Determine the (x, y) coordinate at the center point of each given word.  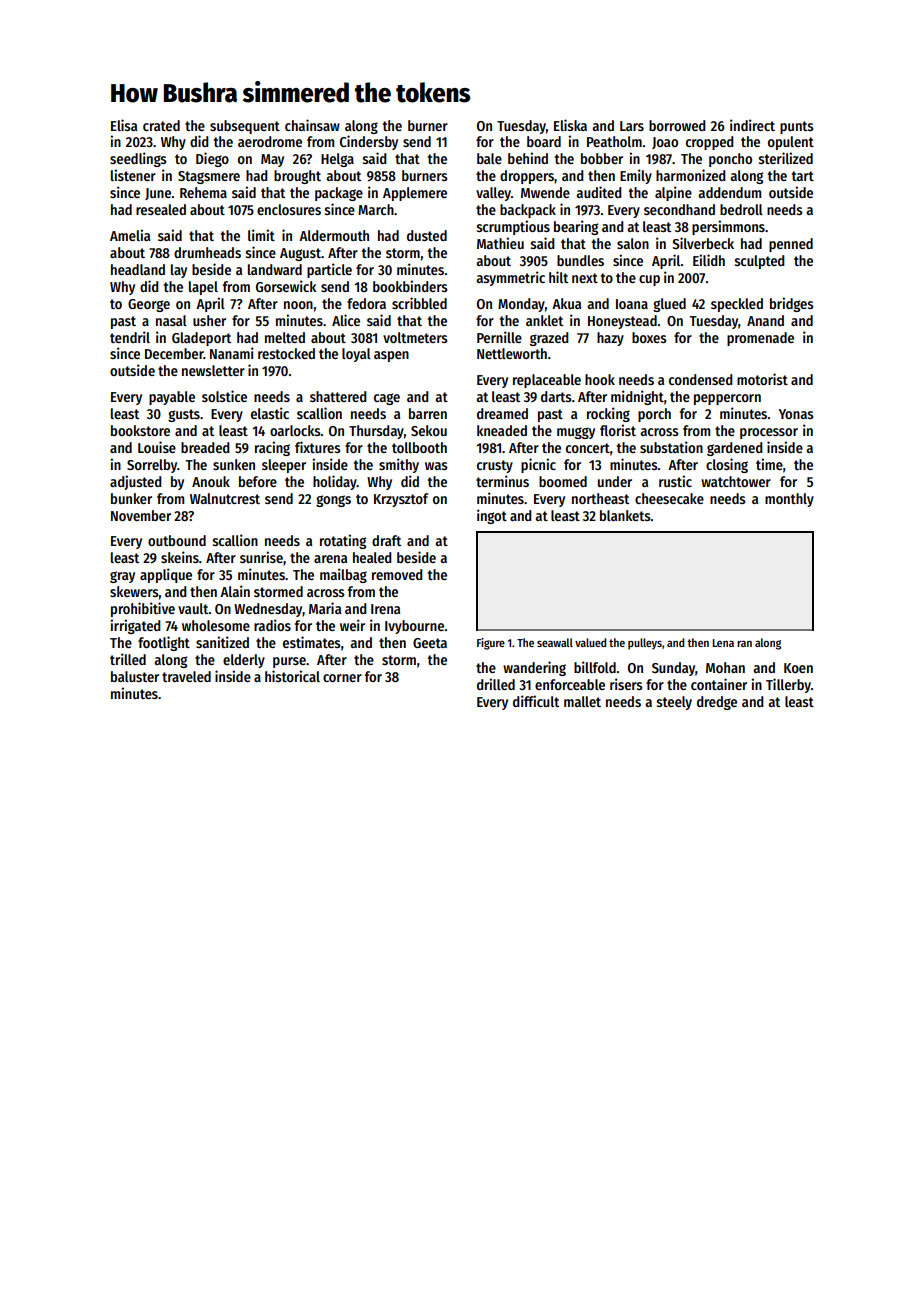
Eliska (570, 125)
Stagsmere (209, 177)
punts (797, 127)
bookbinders (410, 286)
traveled (186, 676)
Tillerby (788, 685)
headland (138, 269)
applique (166, 575)
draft (386, 540)
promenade (760, 339)
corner (342, 678)
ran (744, 643)
